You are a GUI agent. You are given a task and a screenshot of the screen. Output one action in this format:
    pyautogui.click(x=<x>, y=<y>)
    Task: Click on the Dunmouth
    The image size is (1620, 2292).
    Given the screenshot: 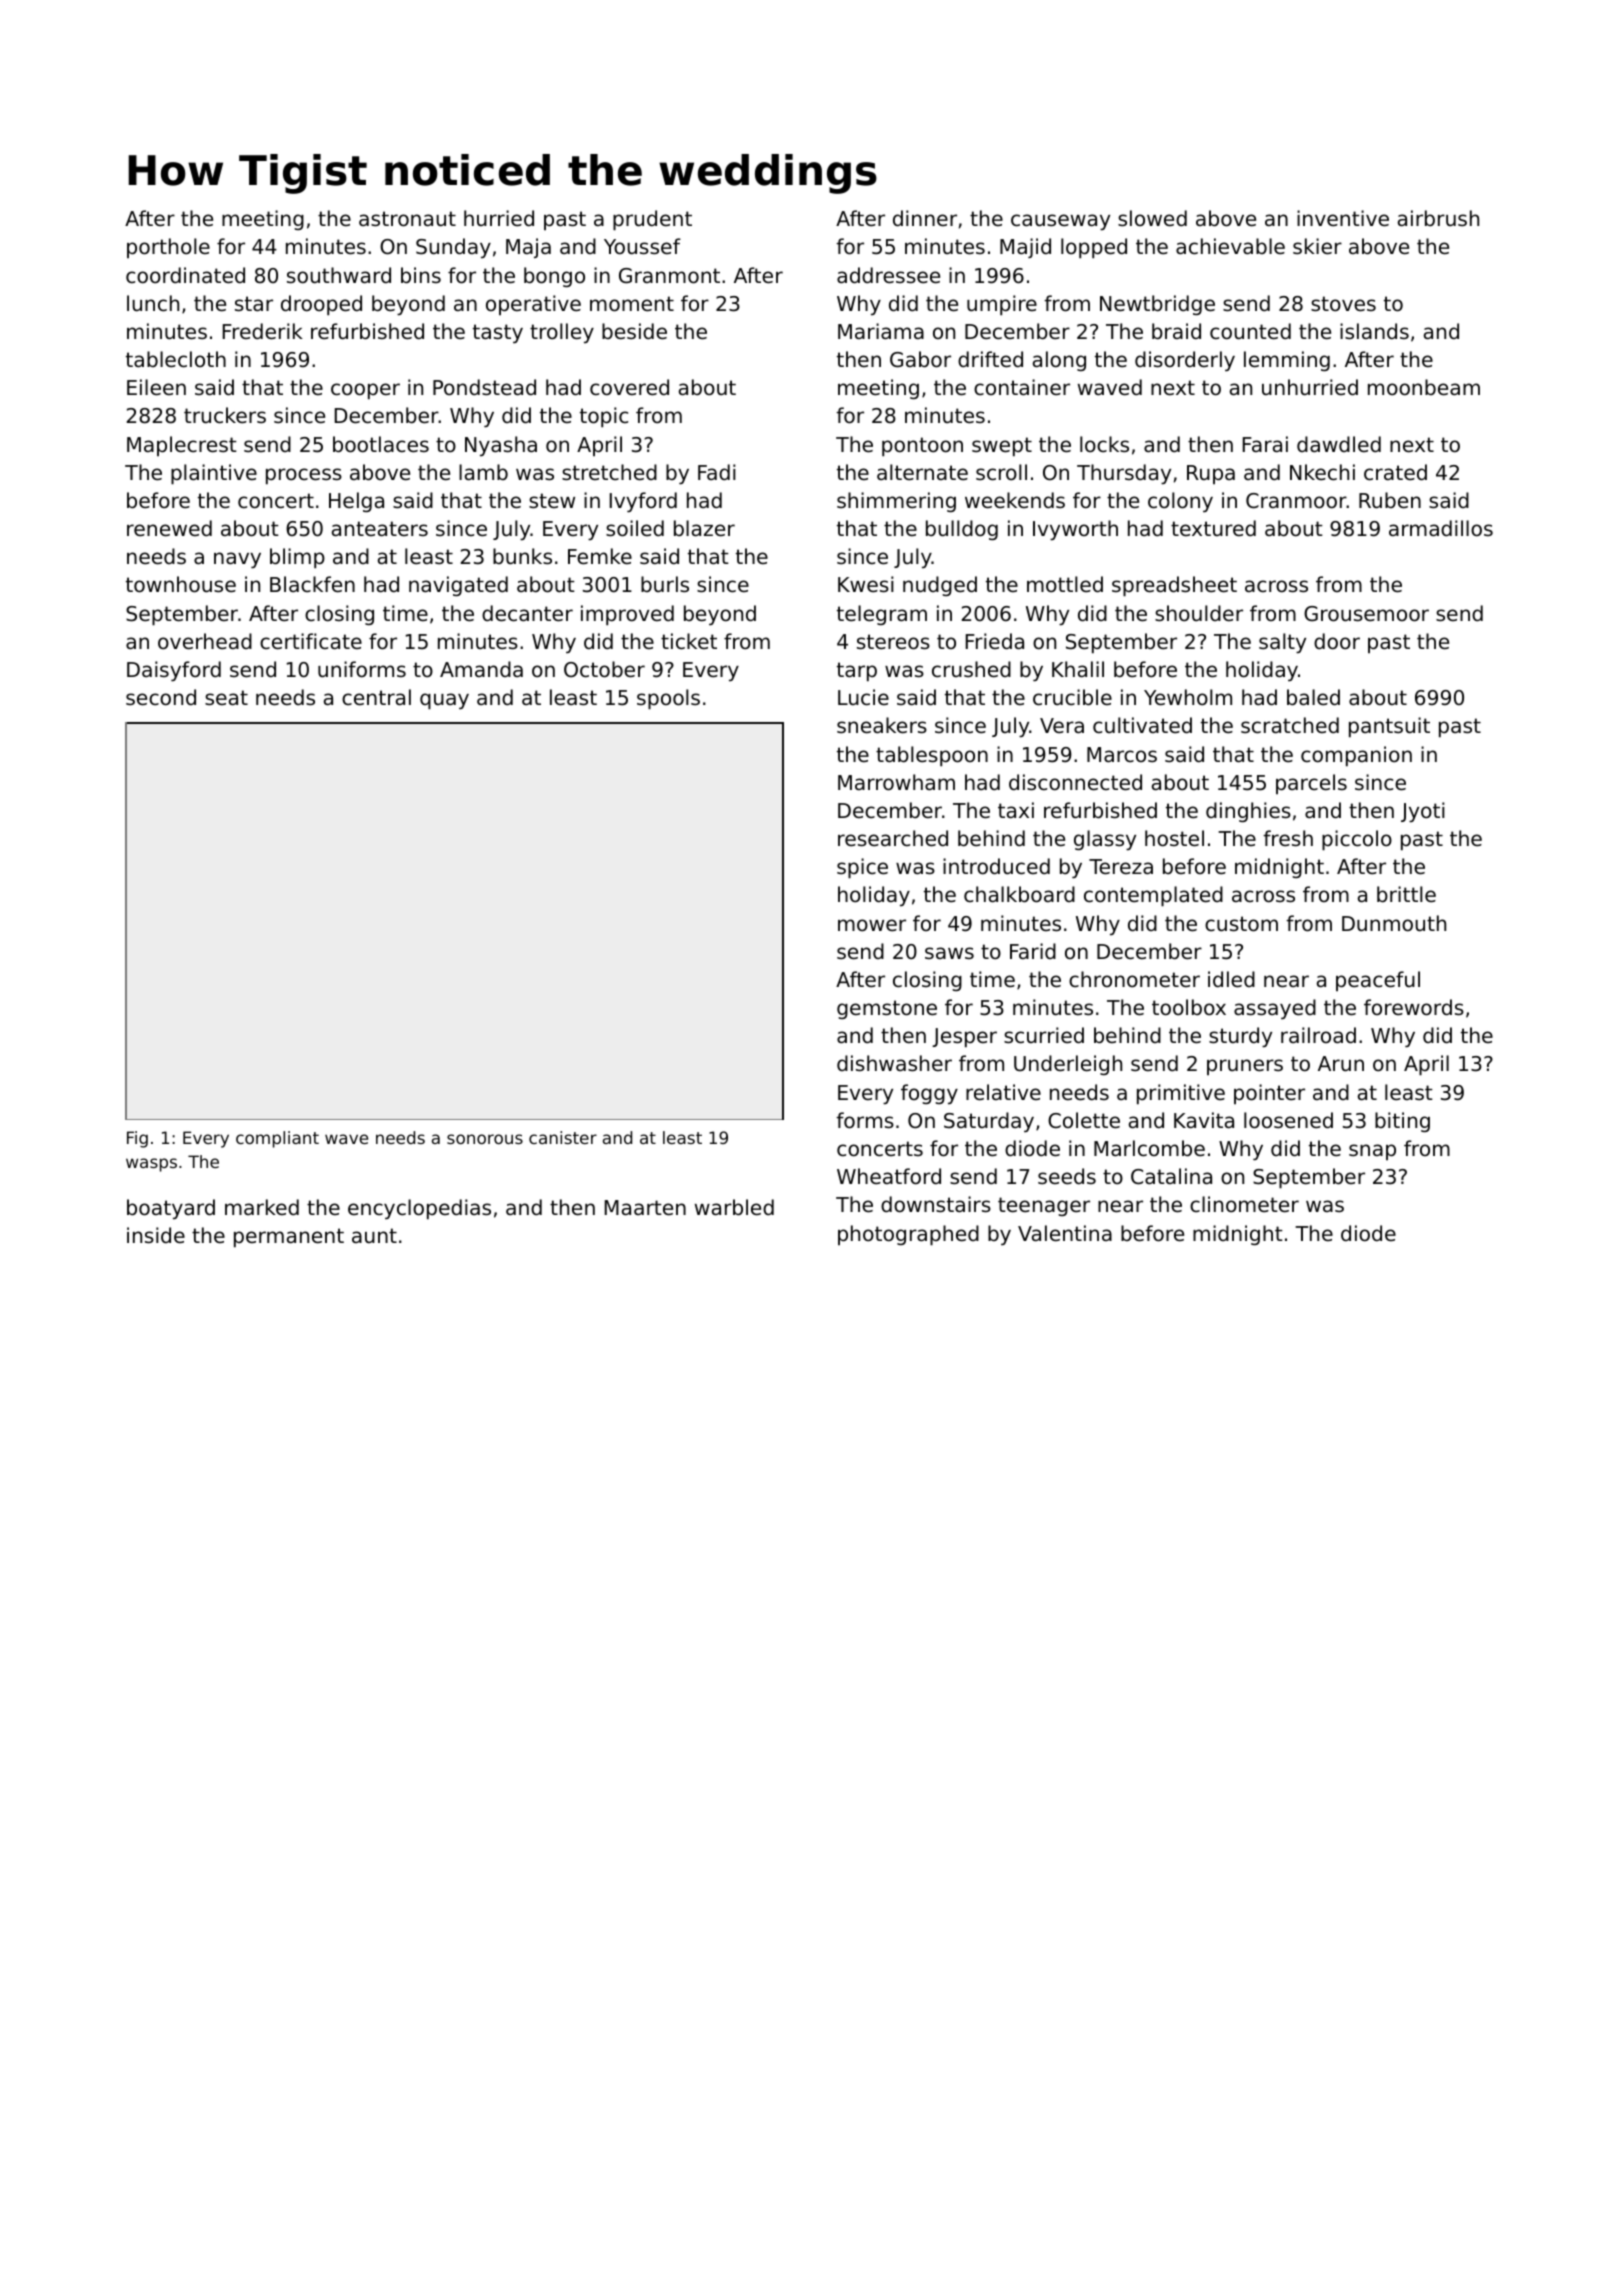 What is the action you would take?
    pyautogui.click(x=1394, y=923)
